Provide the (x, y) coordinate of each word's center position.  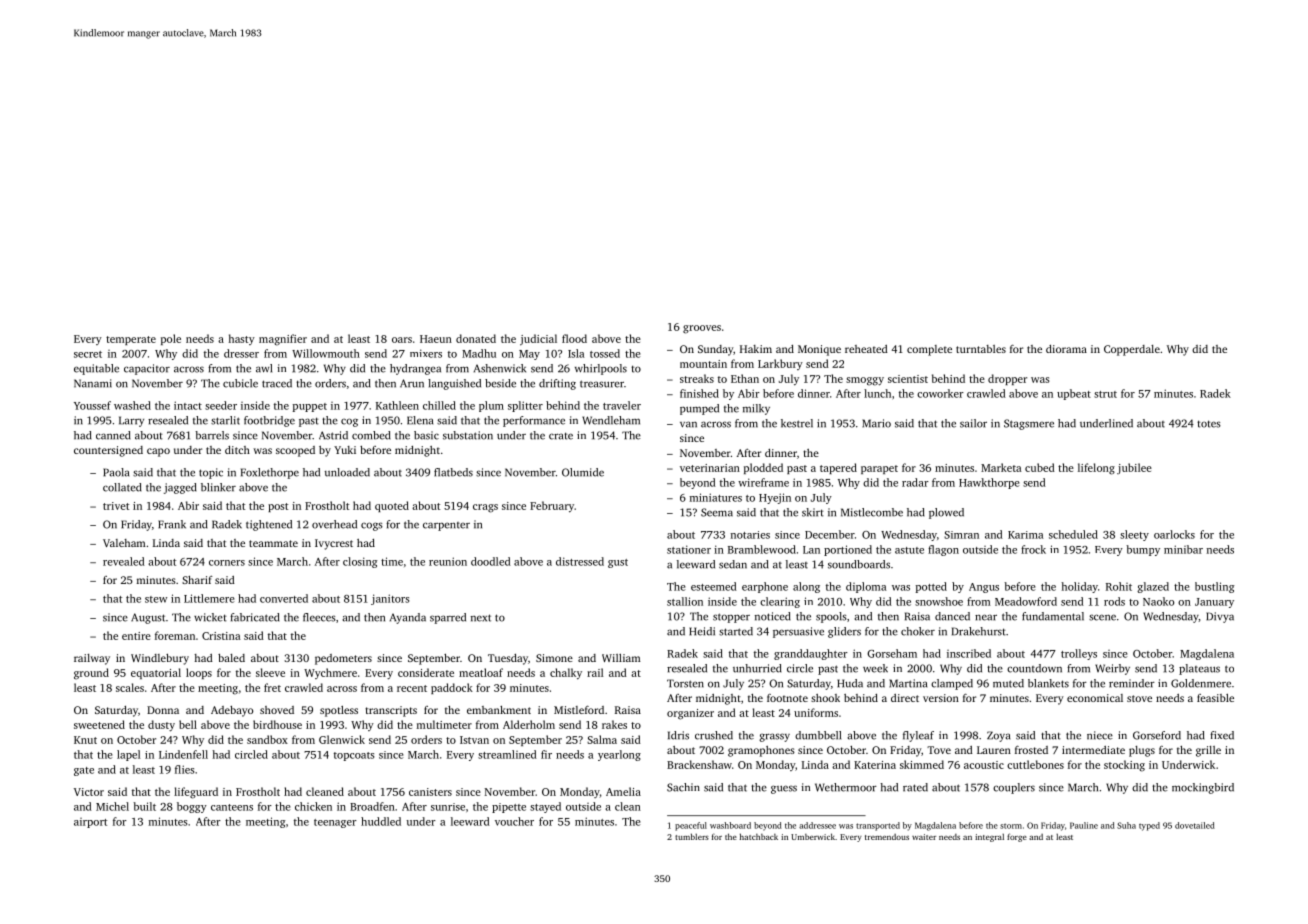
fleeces (319, 617)
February (552, 507)
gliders (844, 632)
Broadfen (372, 806)
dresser (241, 353)
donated (476, 338)
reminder (1132, 683)
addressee (817, 825)
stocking (1124, 766)
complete (929, 350)
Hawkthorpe (989, 483)
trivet (116, 506)
